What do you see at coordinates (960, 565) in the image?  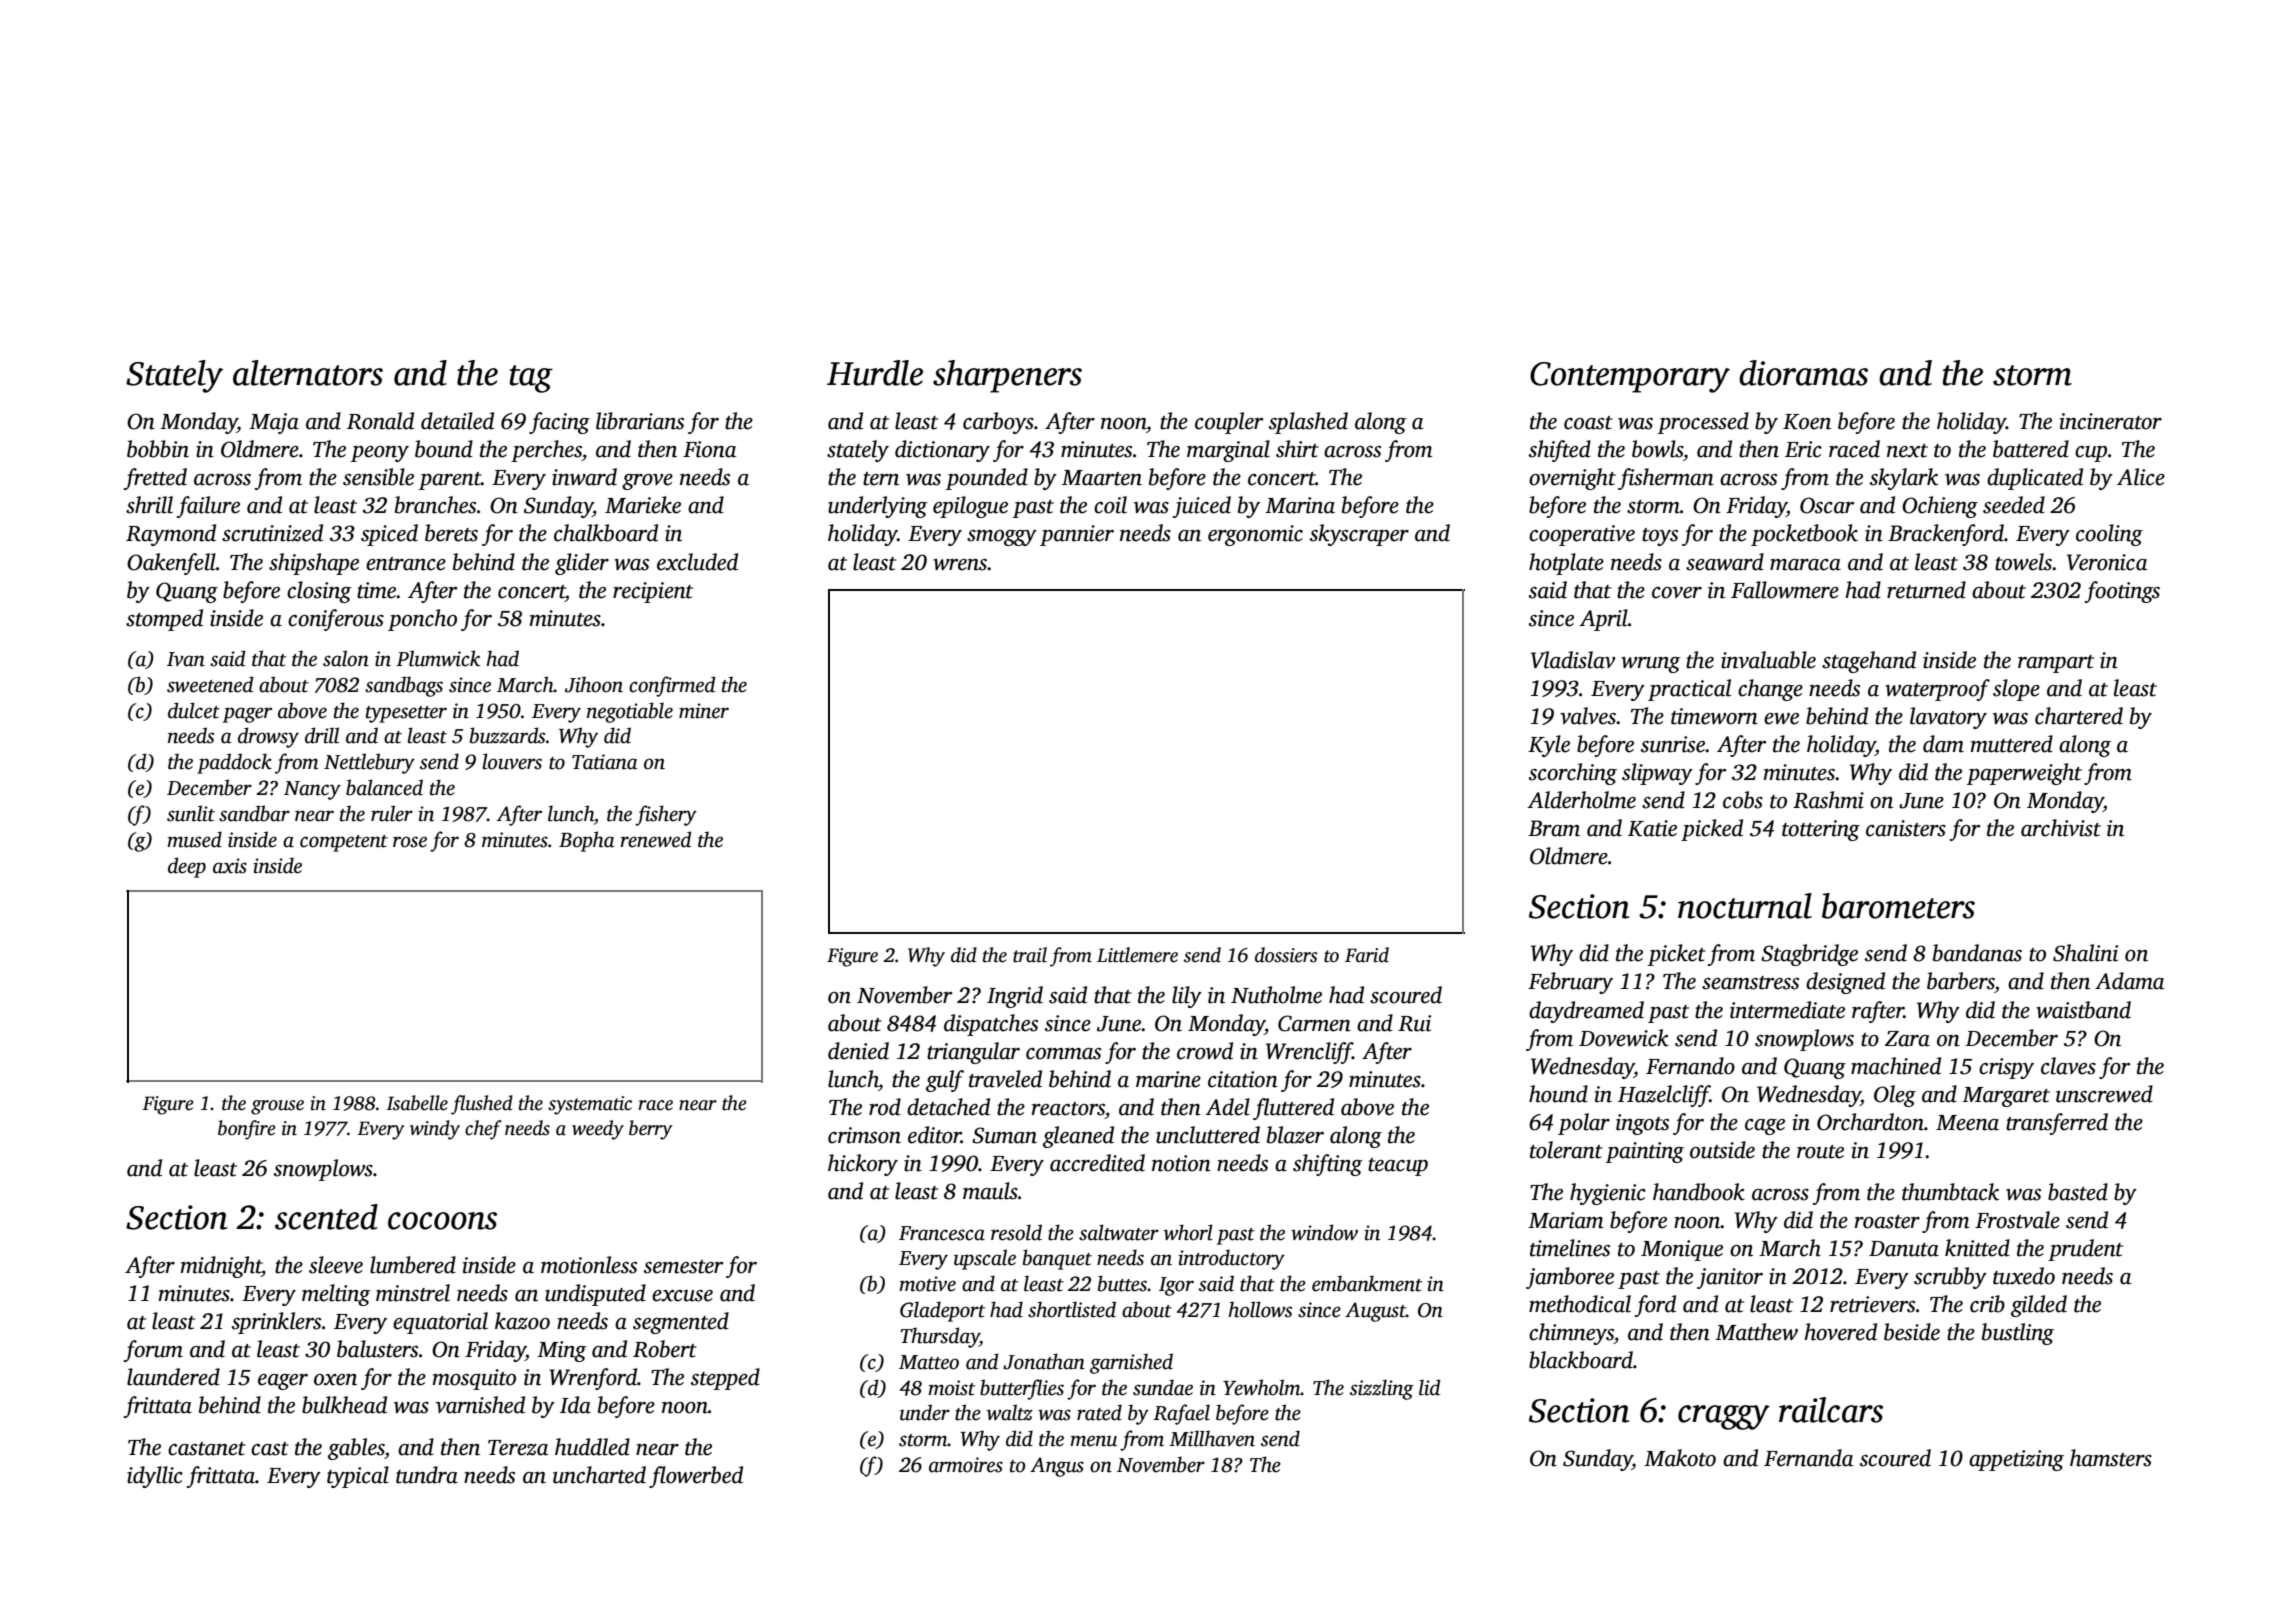 I see `wrens` at bounding box center [960, 565].
